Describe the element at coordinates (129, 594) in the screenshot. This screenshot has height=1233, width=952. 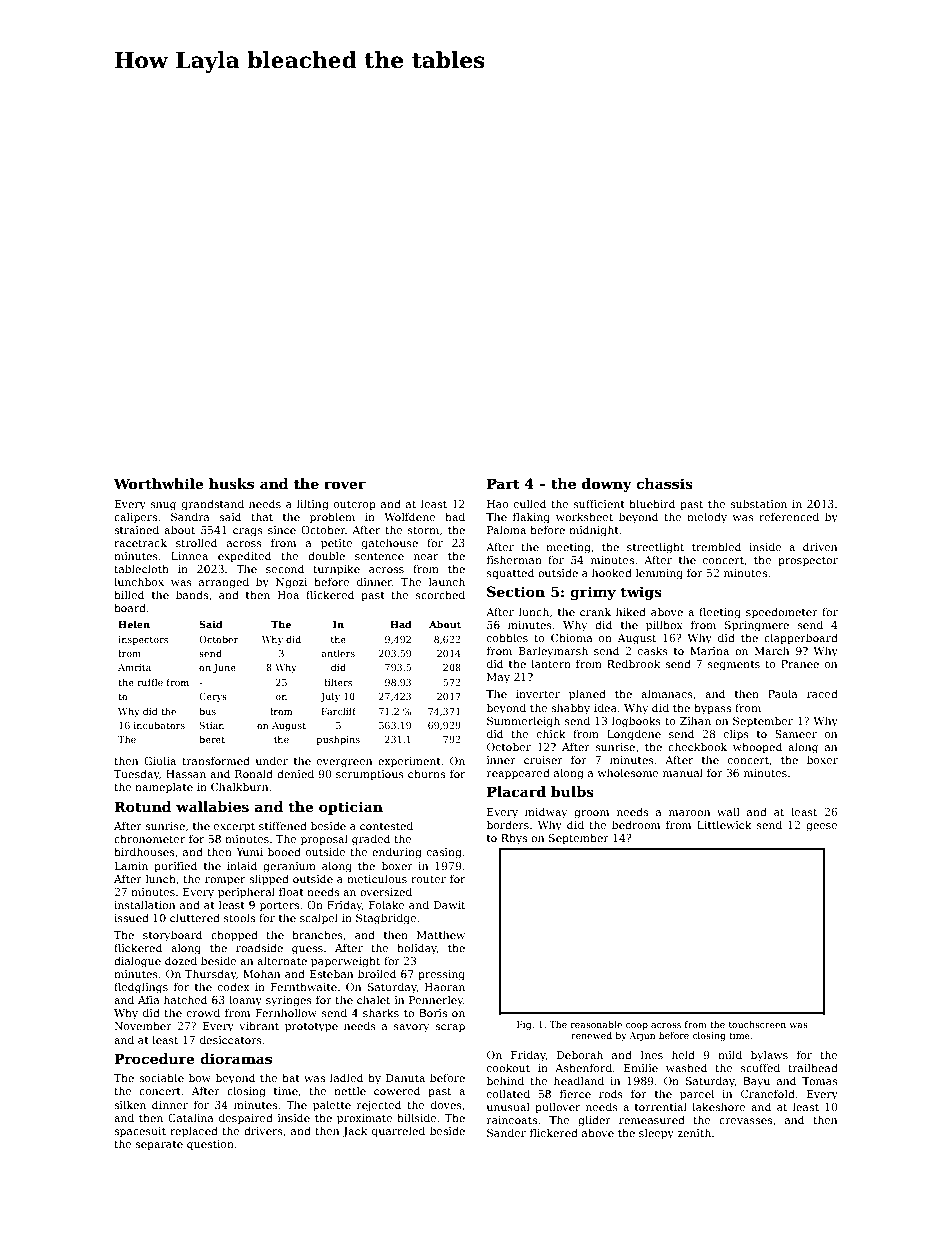
I see `billed` at that location.
